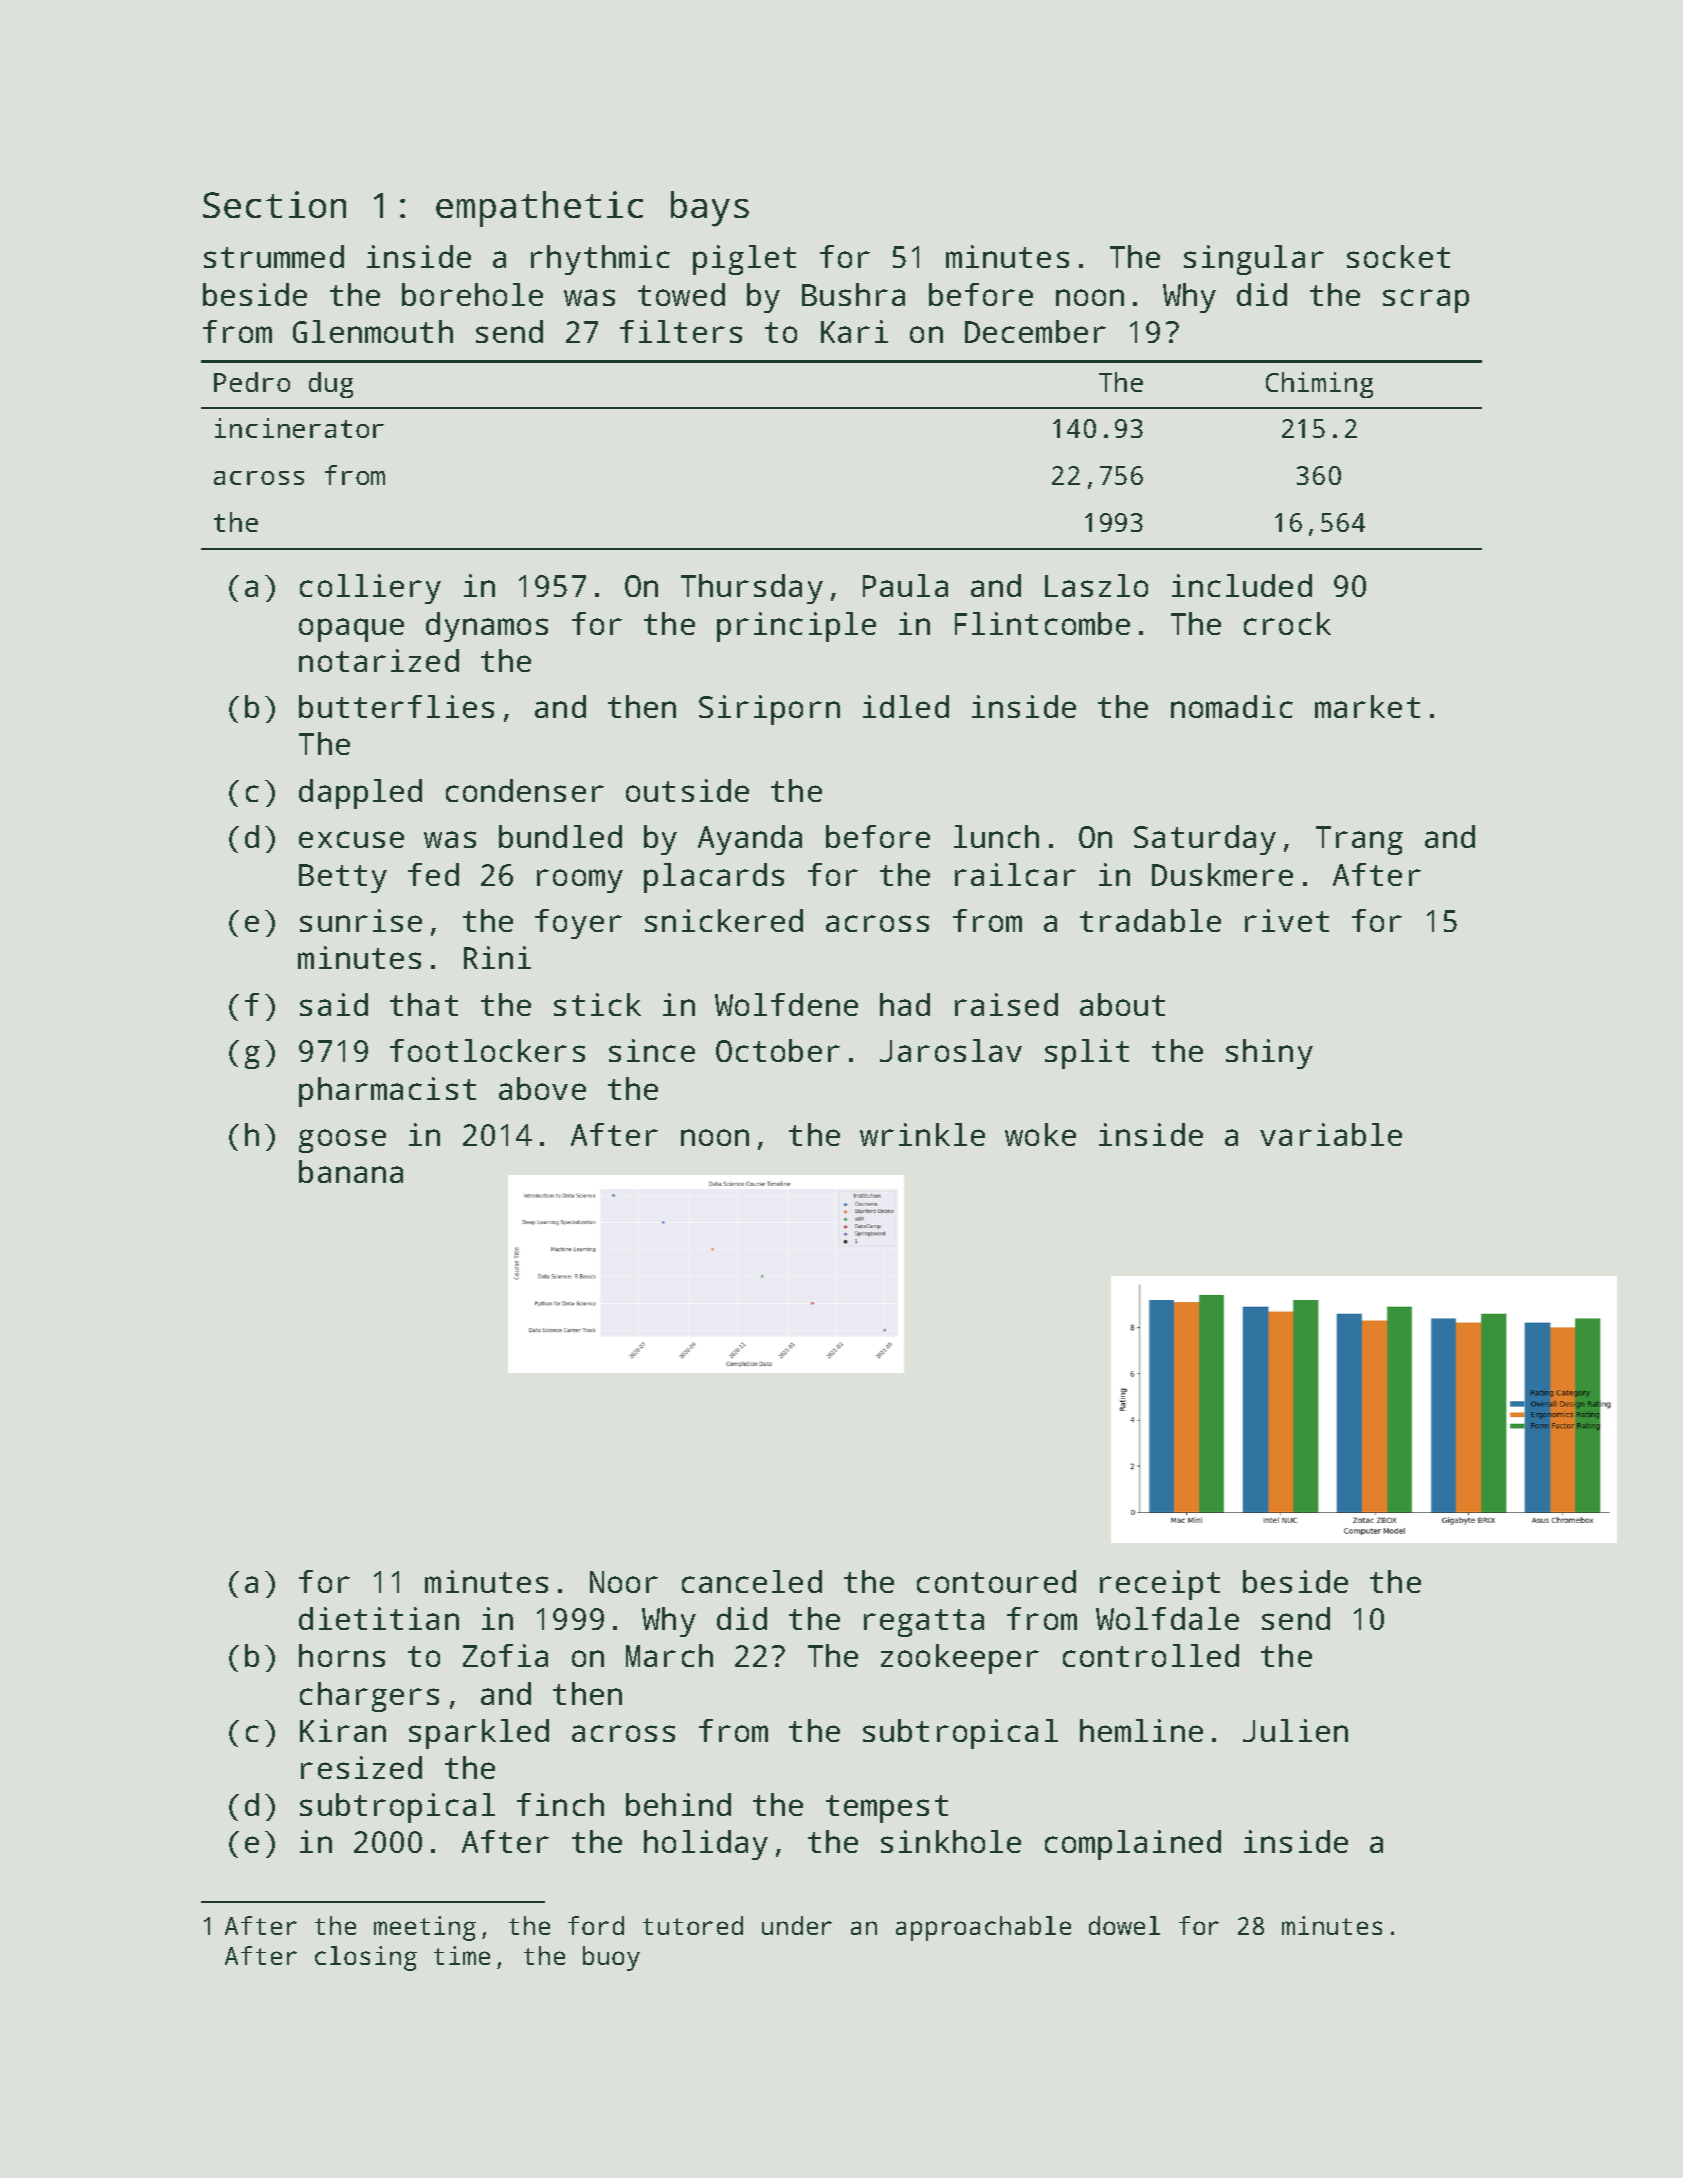 This screenshot has width=1683, height=2178. I want to click on receipt, so click(1160, 1585).
